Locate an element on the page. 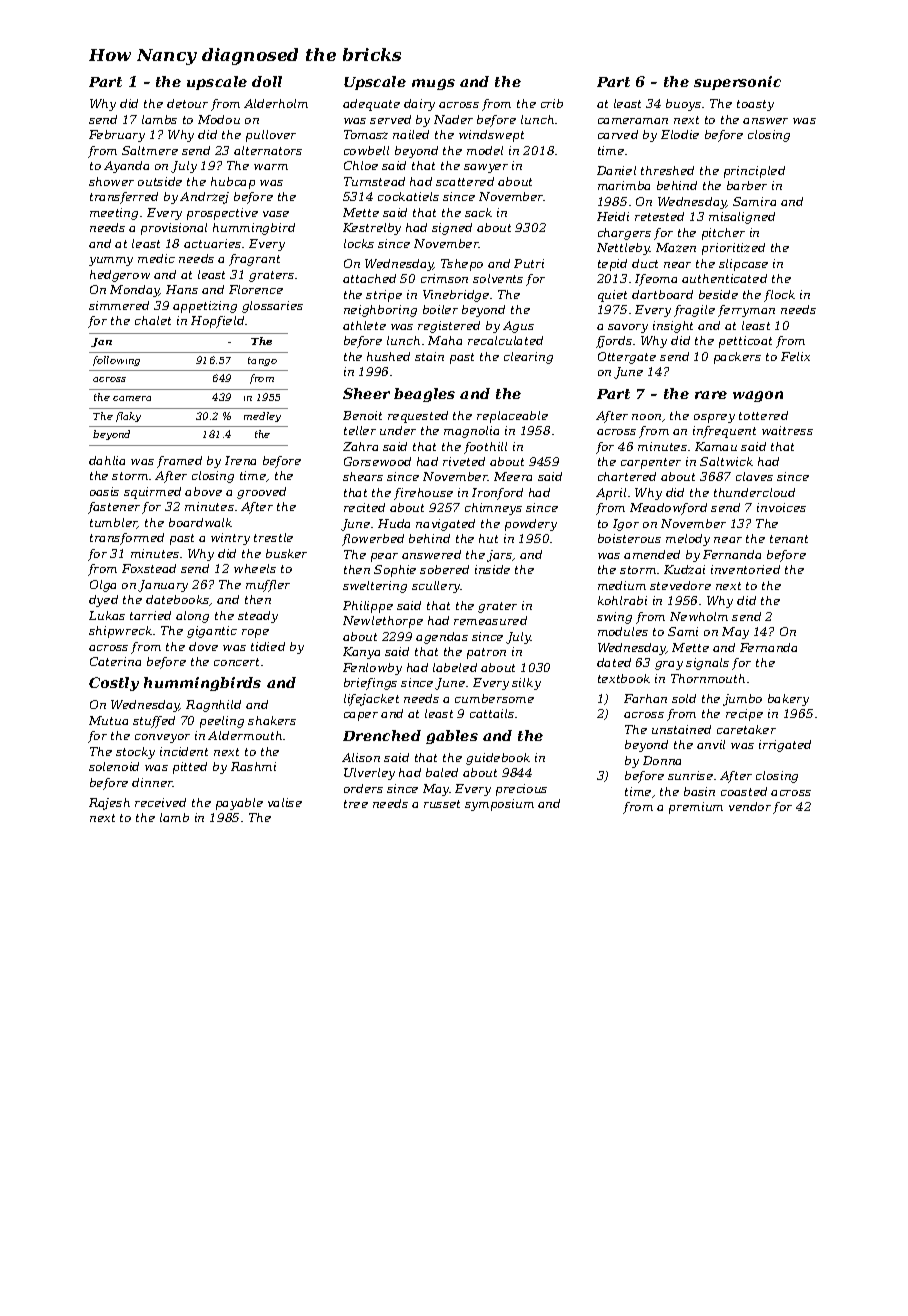 The image size is (908, 1316). Maha is located at coordinates (445, 340).
